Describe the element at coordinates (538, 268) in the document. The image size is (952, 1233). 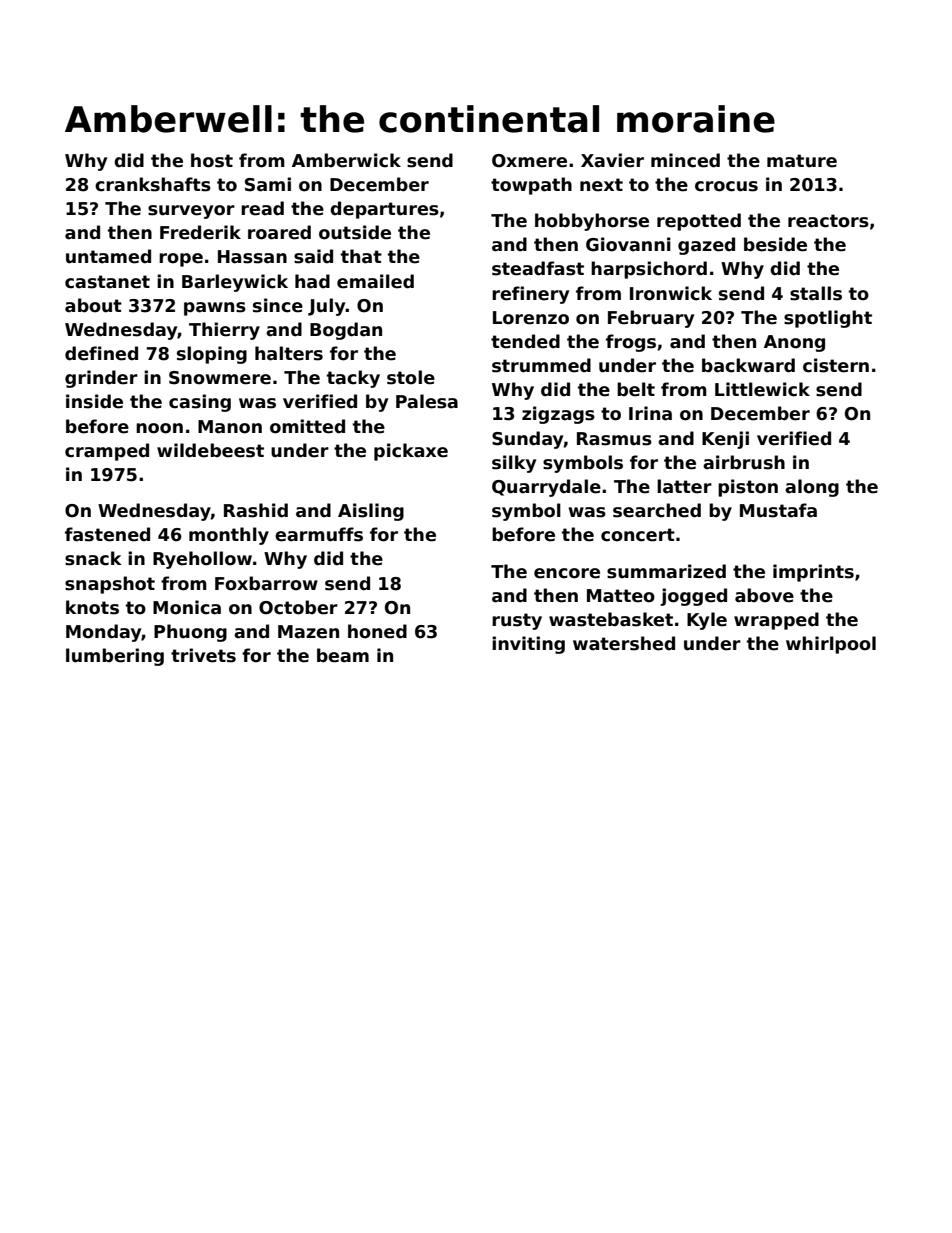
I see `steadfast` at that location.
